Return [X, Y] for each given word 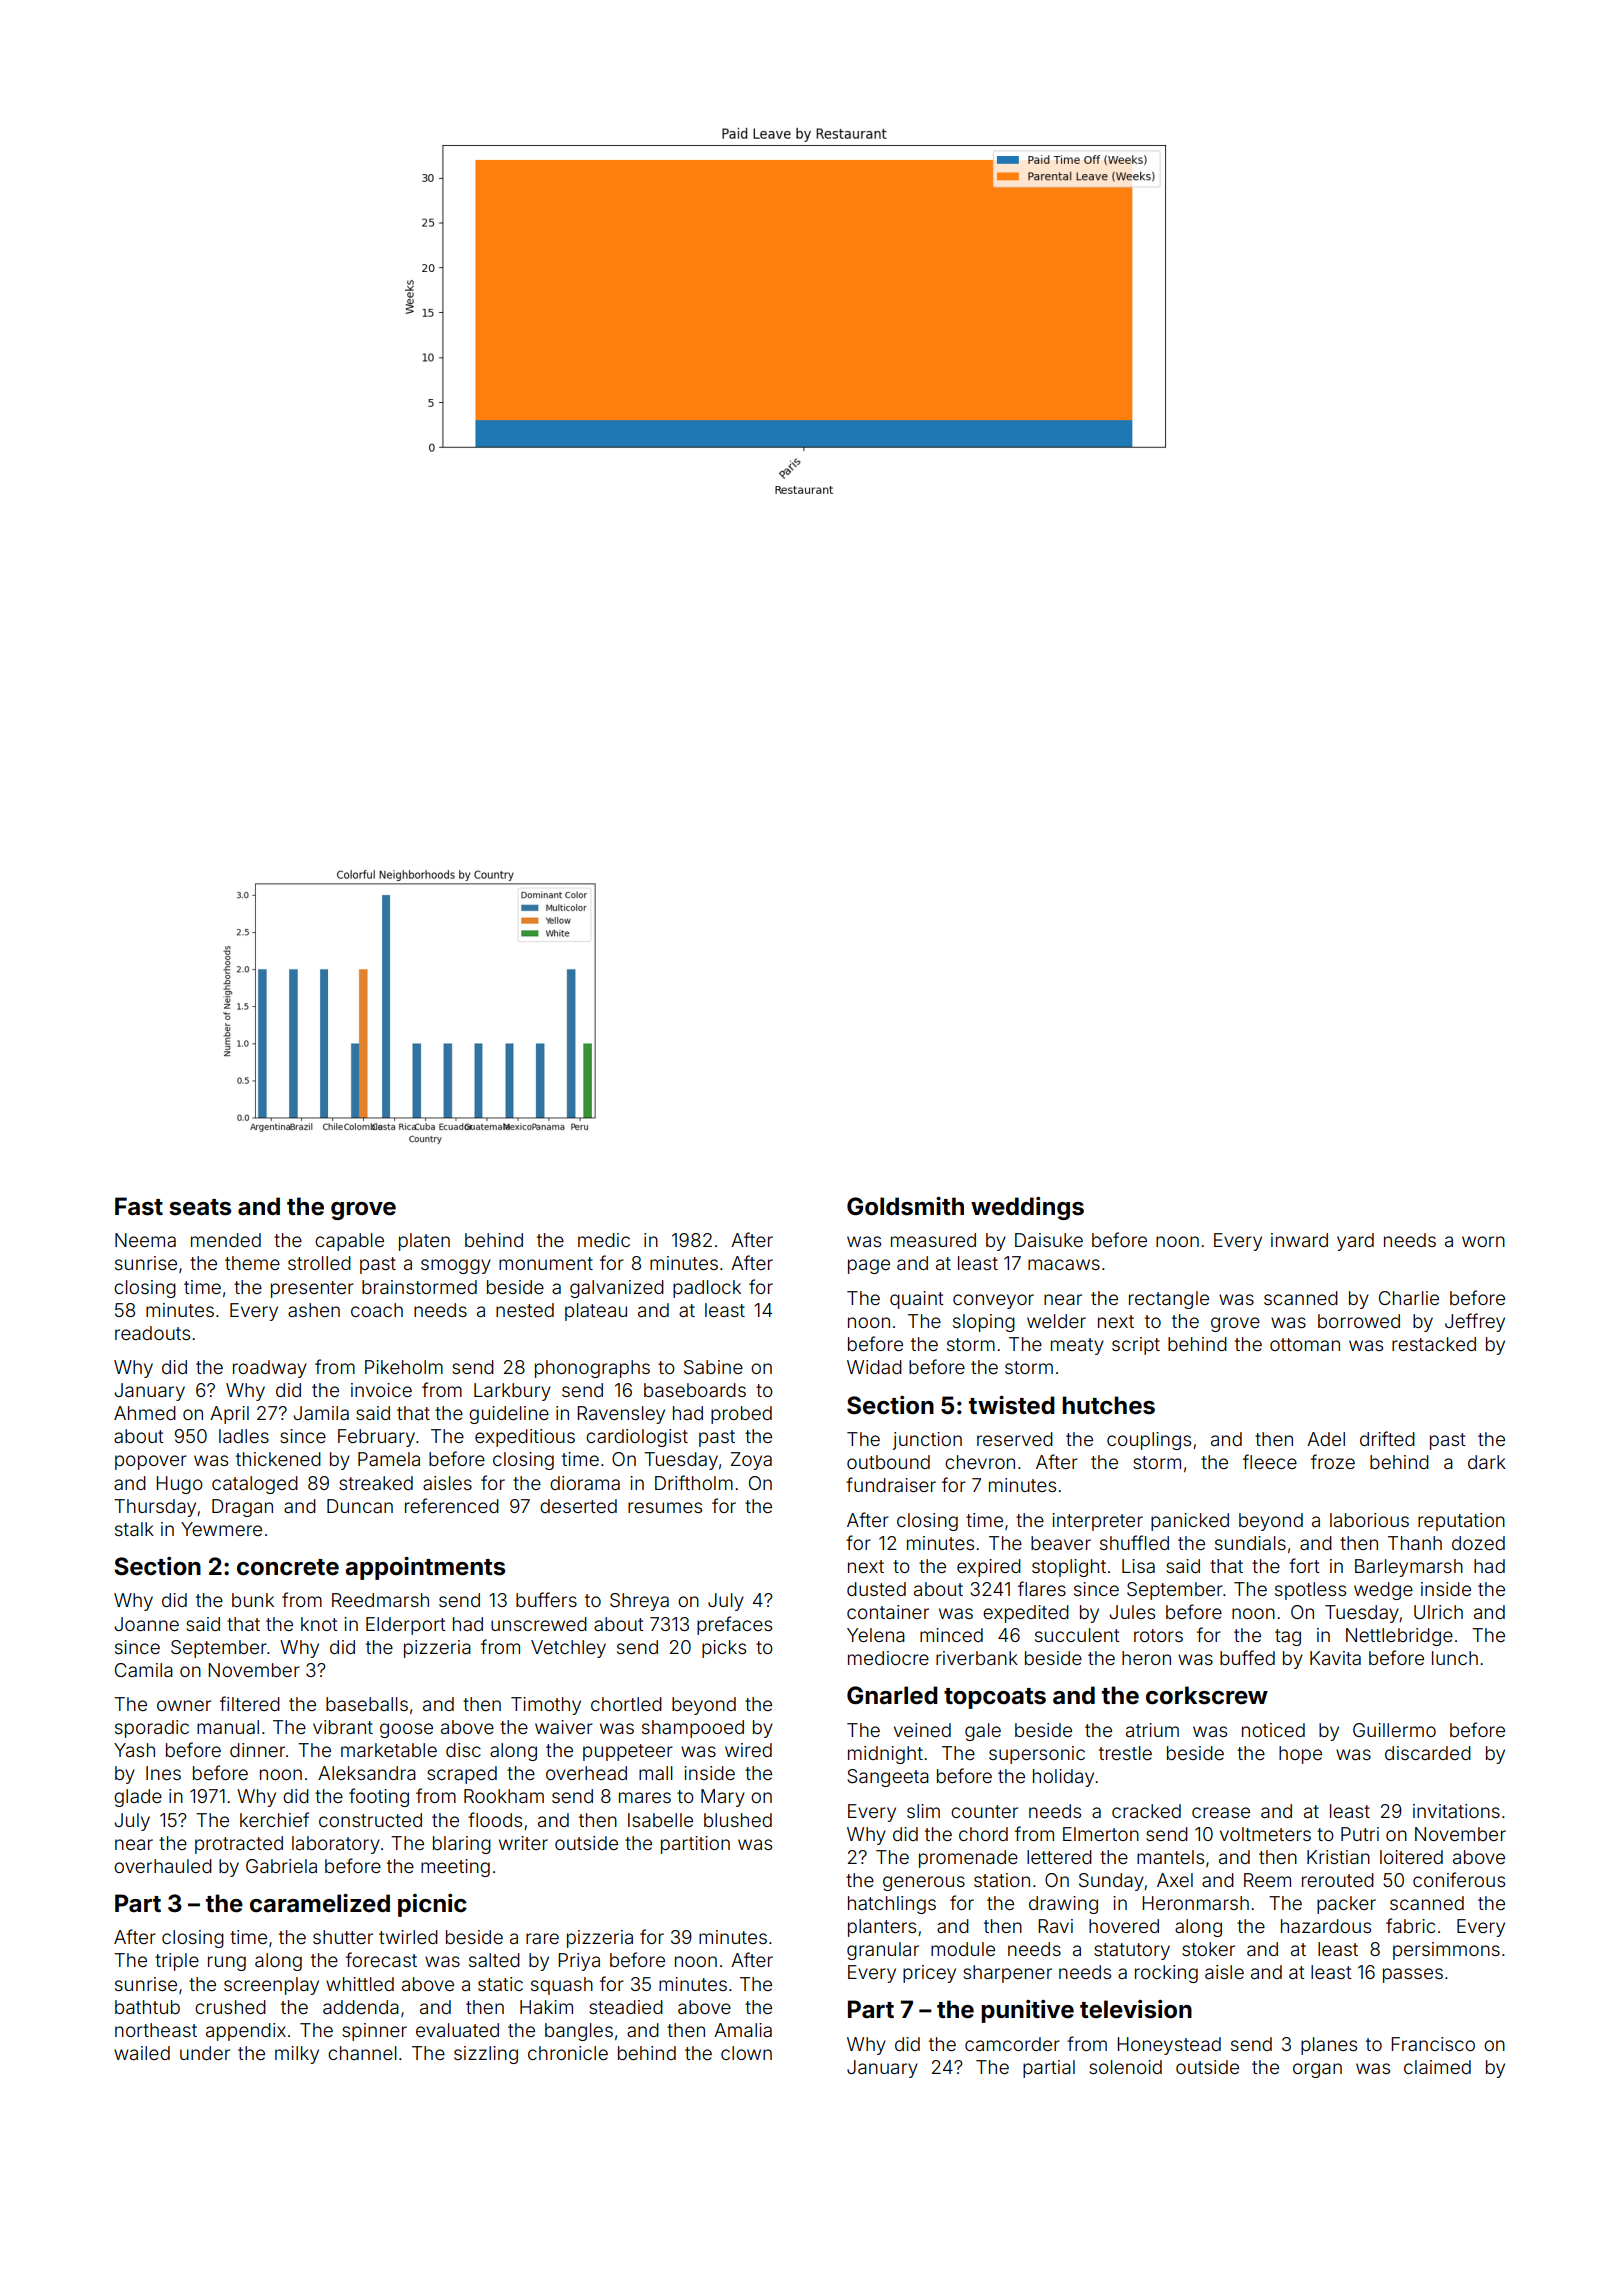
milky [297, 2055]
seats [200, 1207]
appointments [425, 1568]
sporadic [152, 1729]
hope [1300, 1755]
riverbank [977, 1658]
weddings [1027, 1208]
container [888, 1612]
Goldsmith [905, 1206]
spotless [1310, 1591]
